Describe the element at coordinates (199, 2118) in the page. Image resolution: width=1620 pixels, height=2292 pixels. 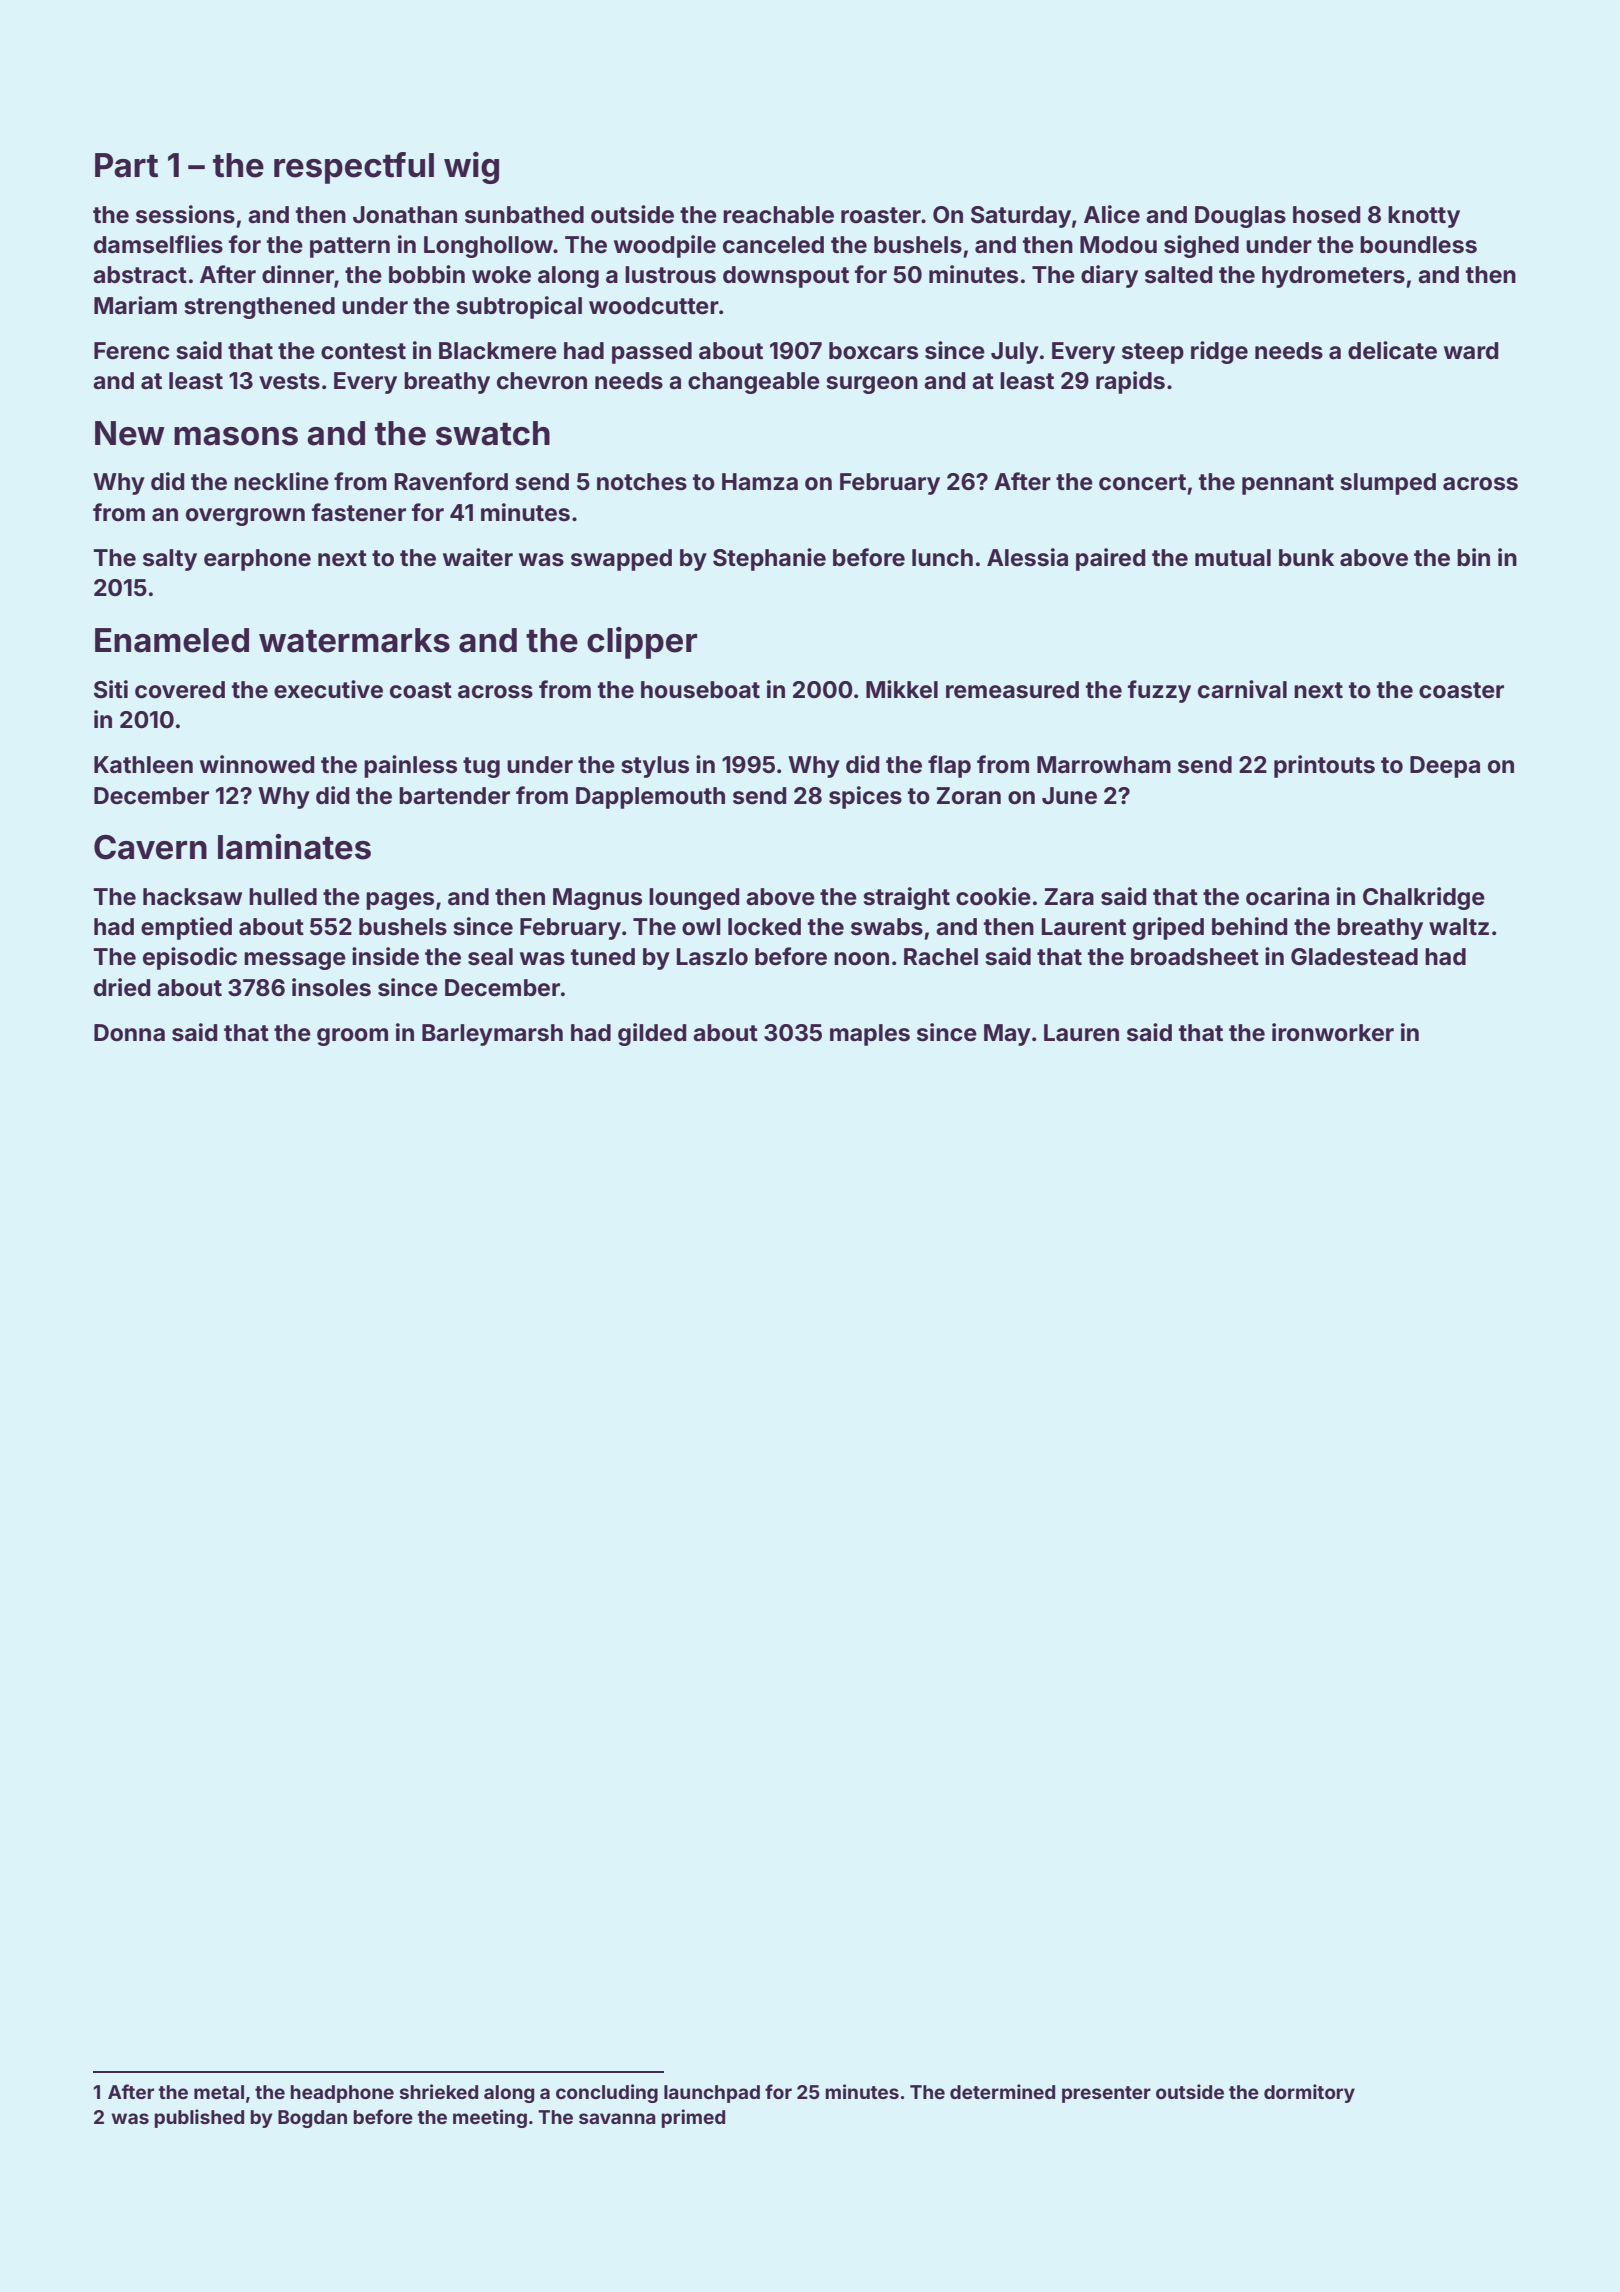
I see `published` at that location.
